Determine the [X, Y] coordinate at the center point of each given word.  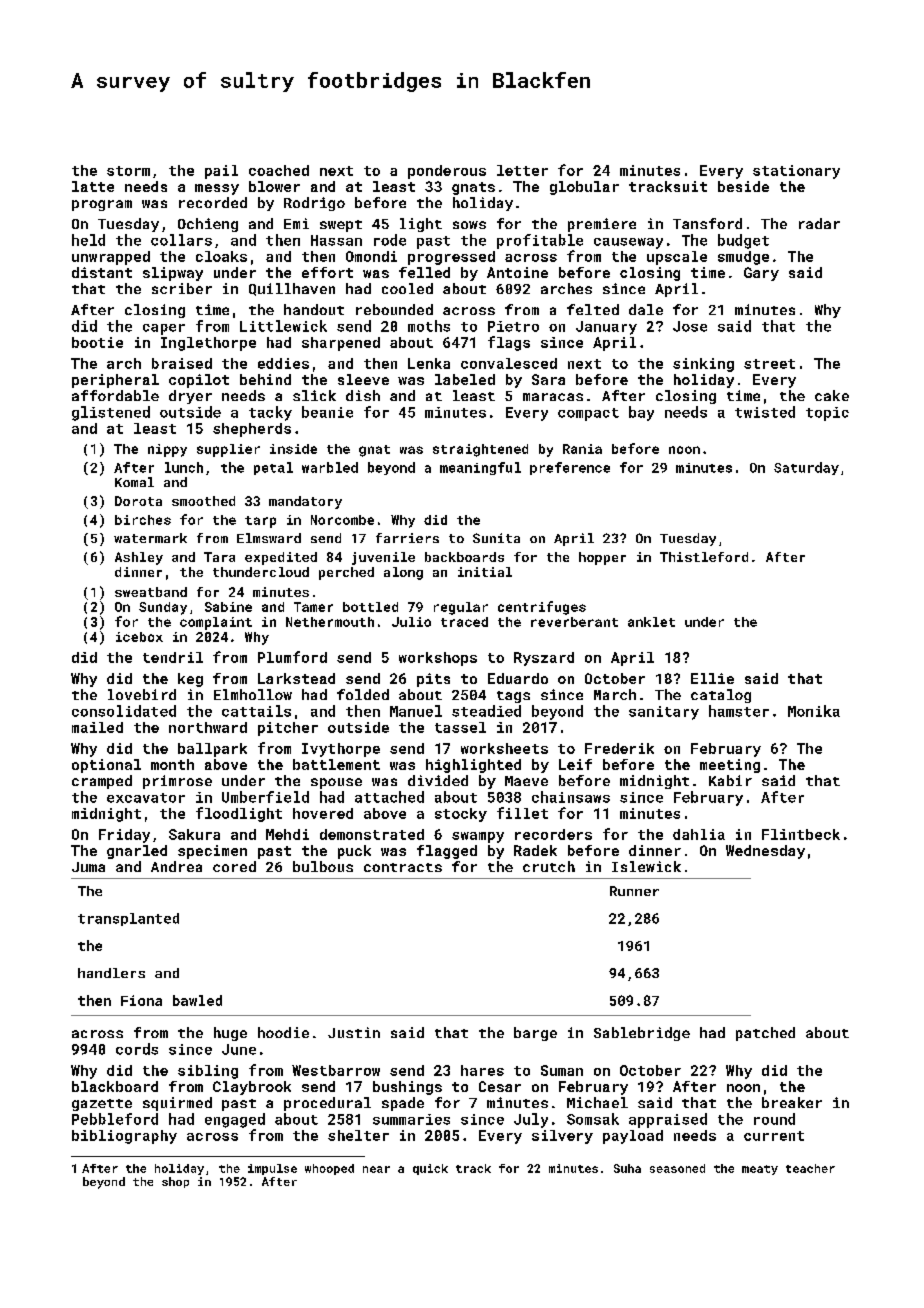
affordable [115, 395]
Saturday [806, 468]
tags [513, 697]
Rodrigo [314, 204]
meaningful [480, 468]
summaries [411, 1119]
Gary [761, 274]
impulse [272, 1169]
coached [279, 170]
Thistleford [704, 557]
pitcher [288, 729]
